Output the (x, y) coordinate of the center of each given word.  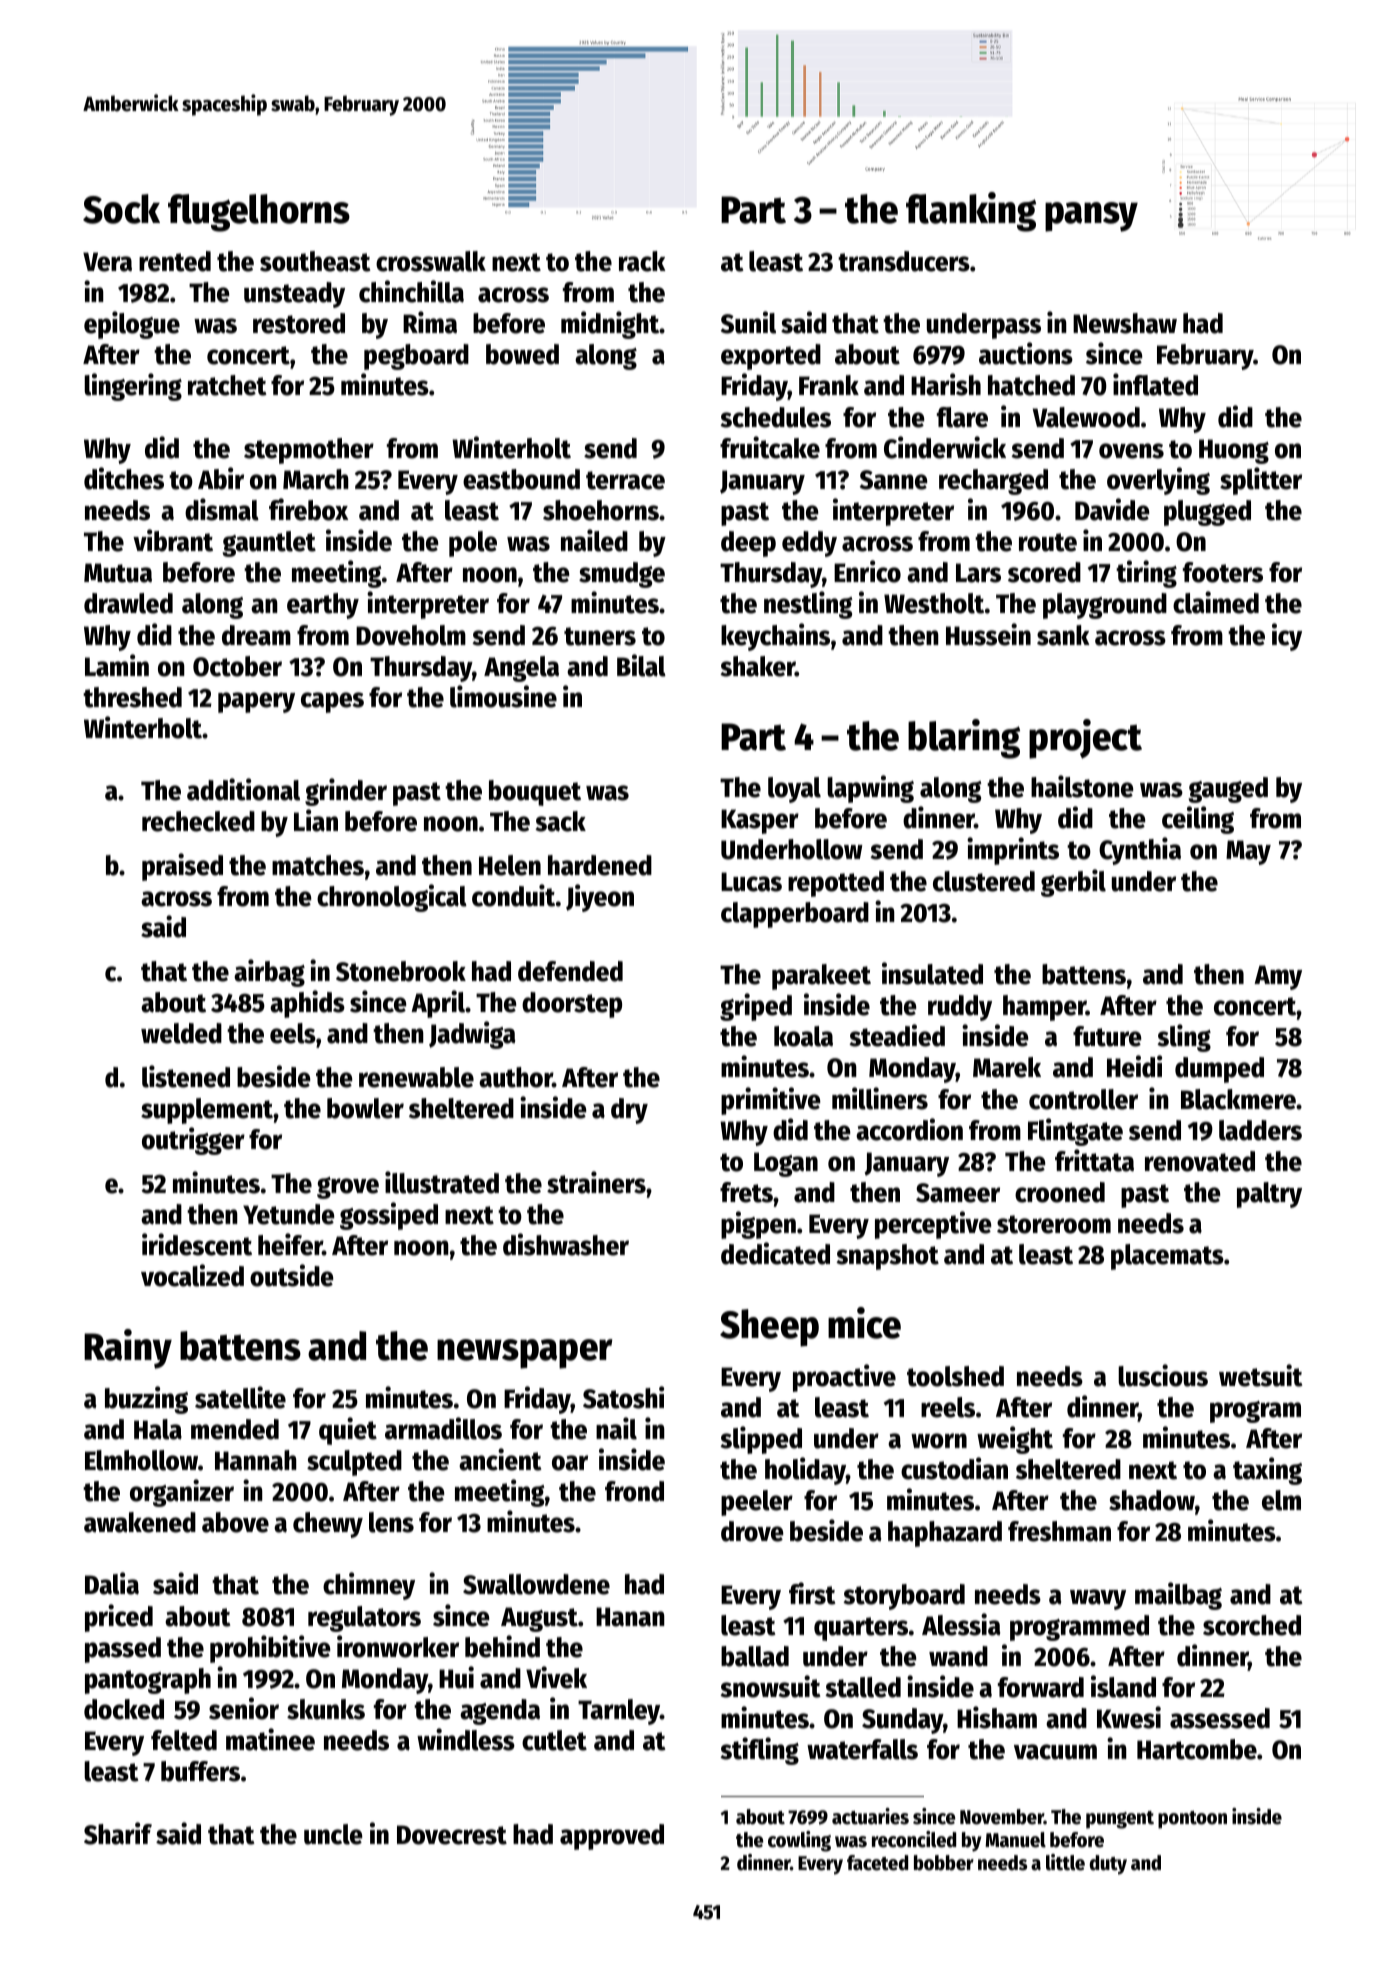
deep (748, 544)
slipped (761, 1440)
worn (939, 1441)
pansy (1091, 217)
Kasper (760, 821)
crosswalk (431, 261)
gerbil (1073, 883)
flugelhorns (259, 213)
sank (1063, 635)
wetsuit (1261, 1375)
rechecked (198, 821)
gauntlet (269, 544)
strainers (596, 1182)
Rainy (128, 1349)
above (235, 1522)
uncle (333, 1834)
